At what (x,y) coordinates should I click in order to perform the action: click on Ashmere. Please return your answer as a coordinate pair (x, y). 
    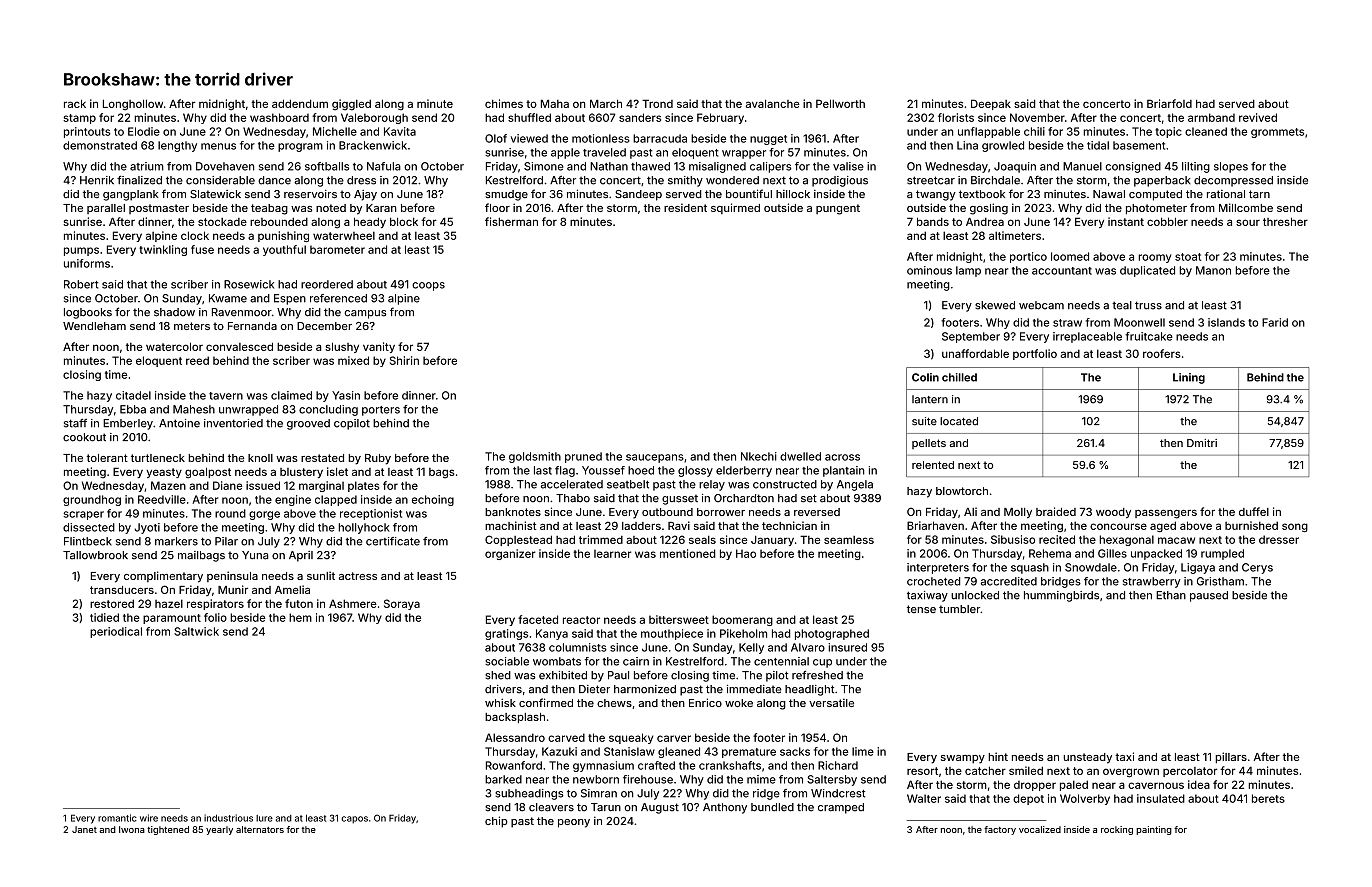
    Looking at the image, I should click on (353, 603).
